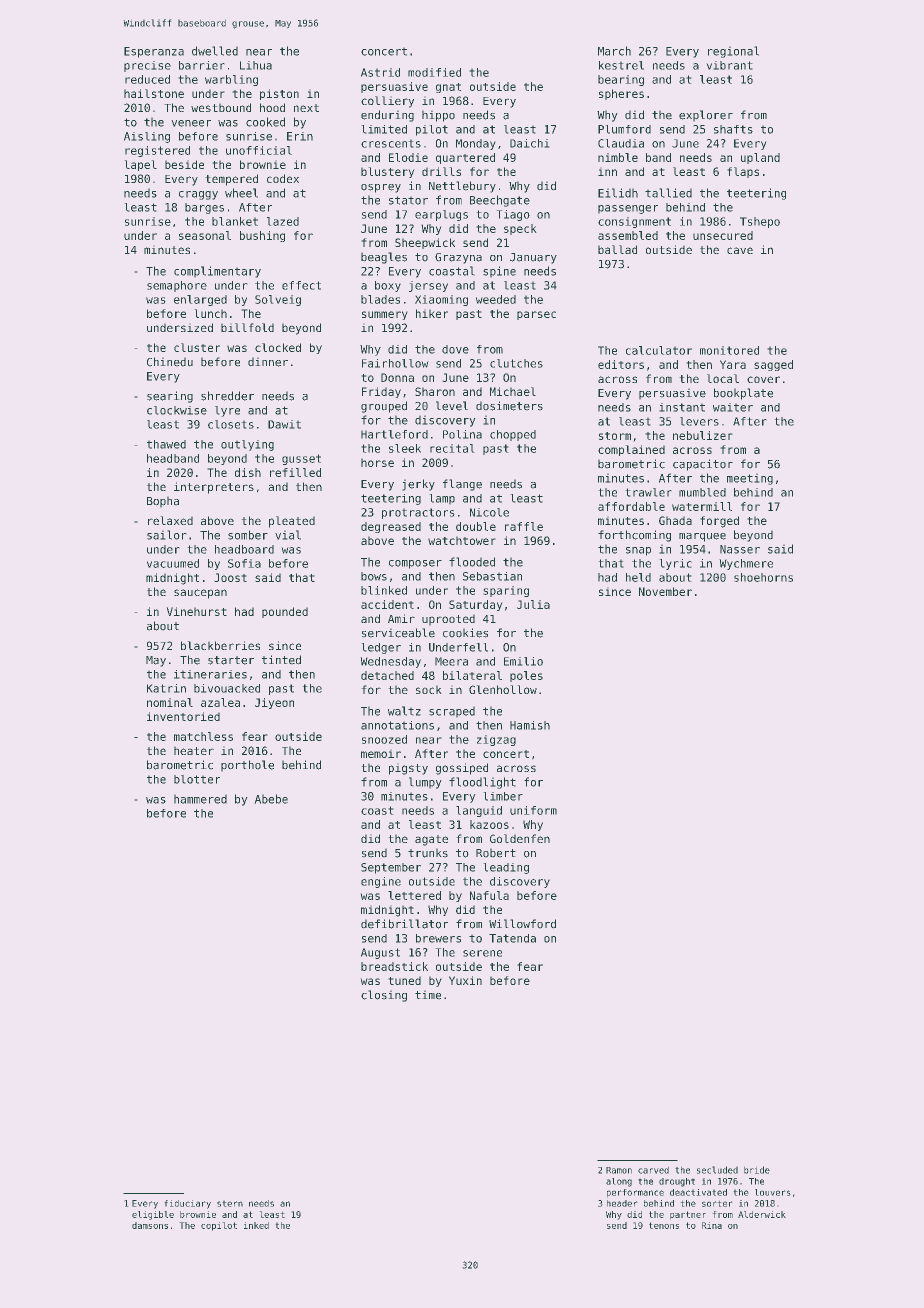  I want to click on time, so click(428, 995).
